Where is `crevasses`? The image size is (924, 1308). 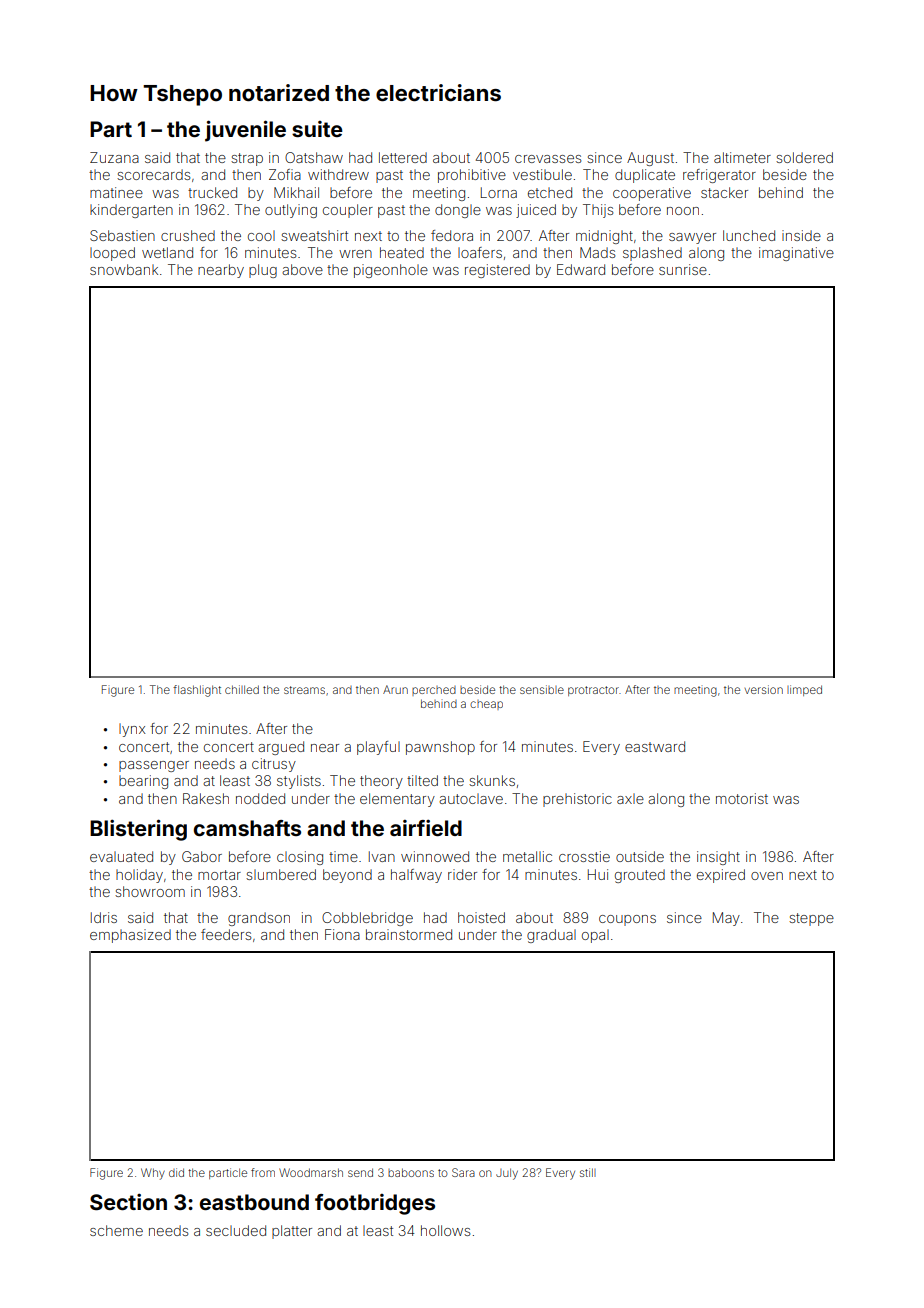 crevasses is located at coordinates (548, 159).
